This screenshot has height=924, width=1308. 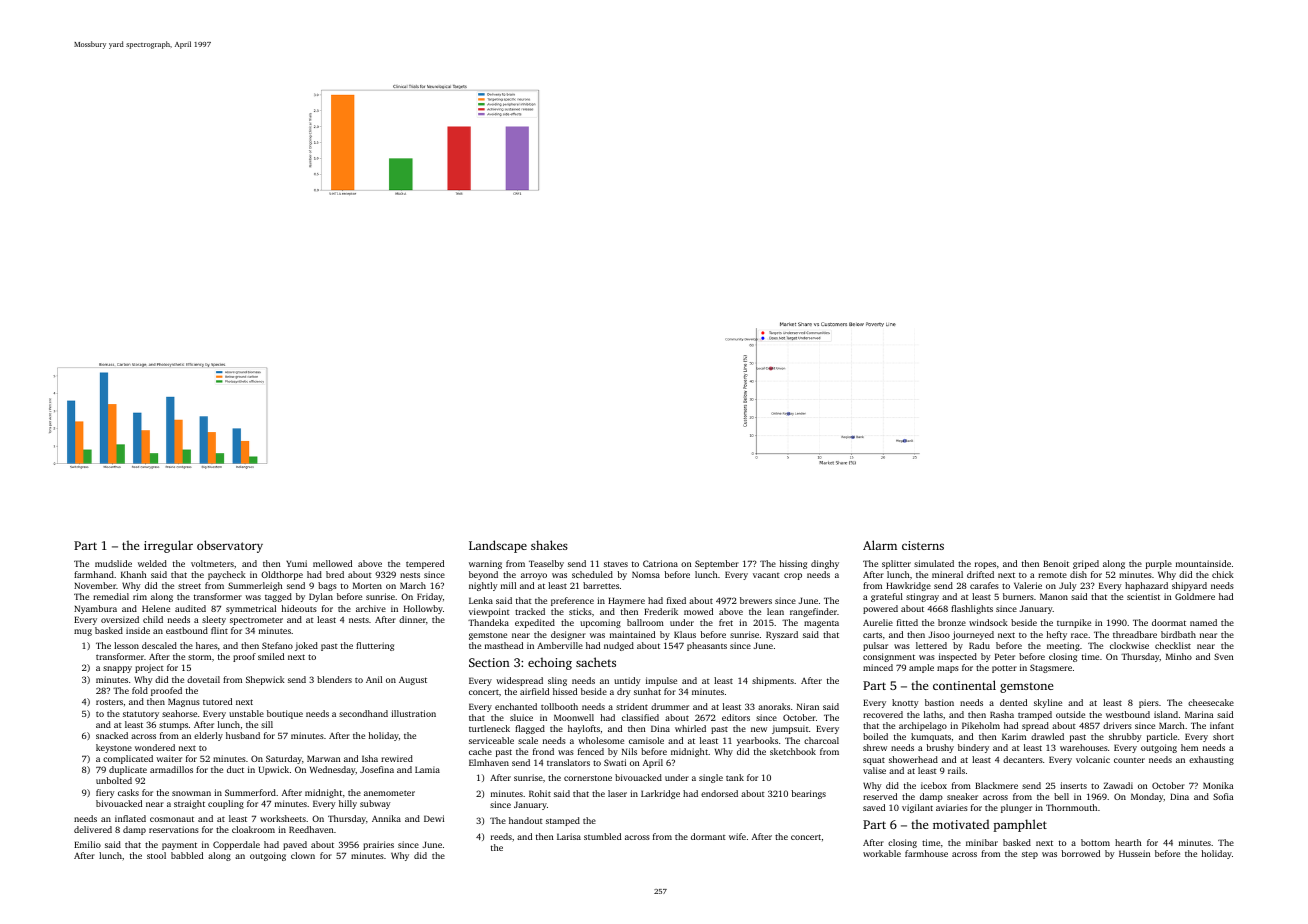 What do you see at coordinates (958, 657) in the screenshot?
I see `inspected` at bounding box center [958, 657].
